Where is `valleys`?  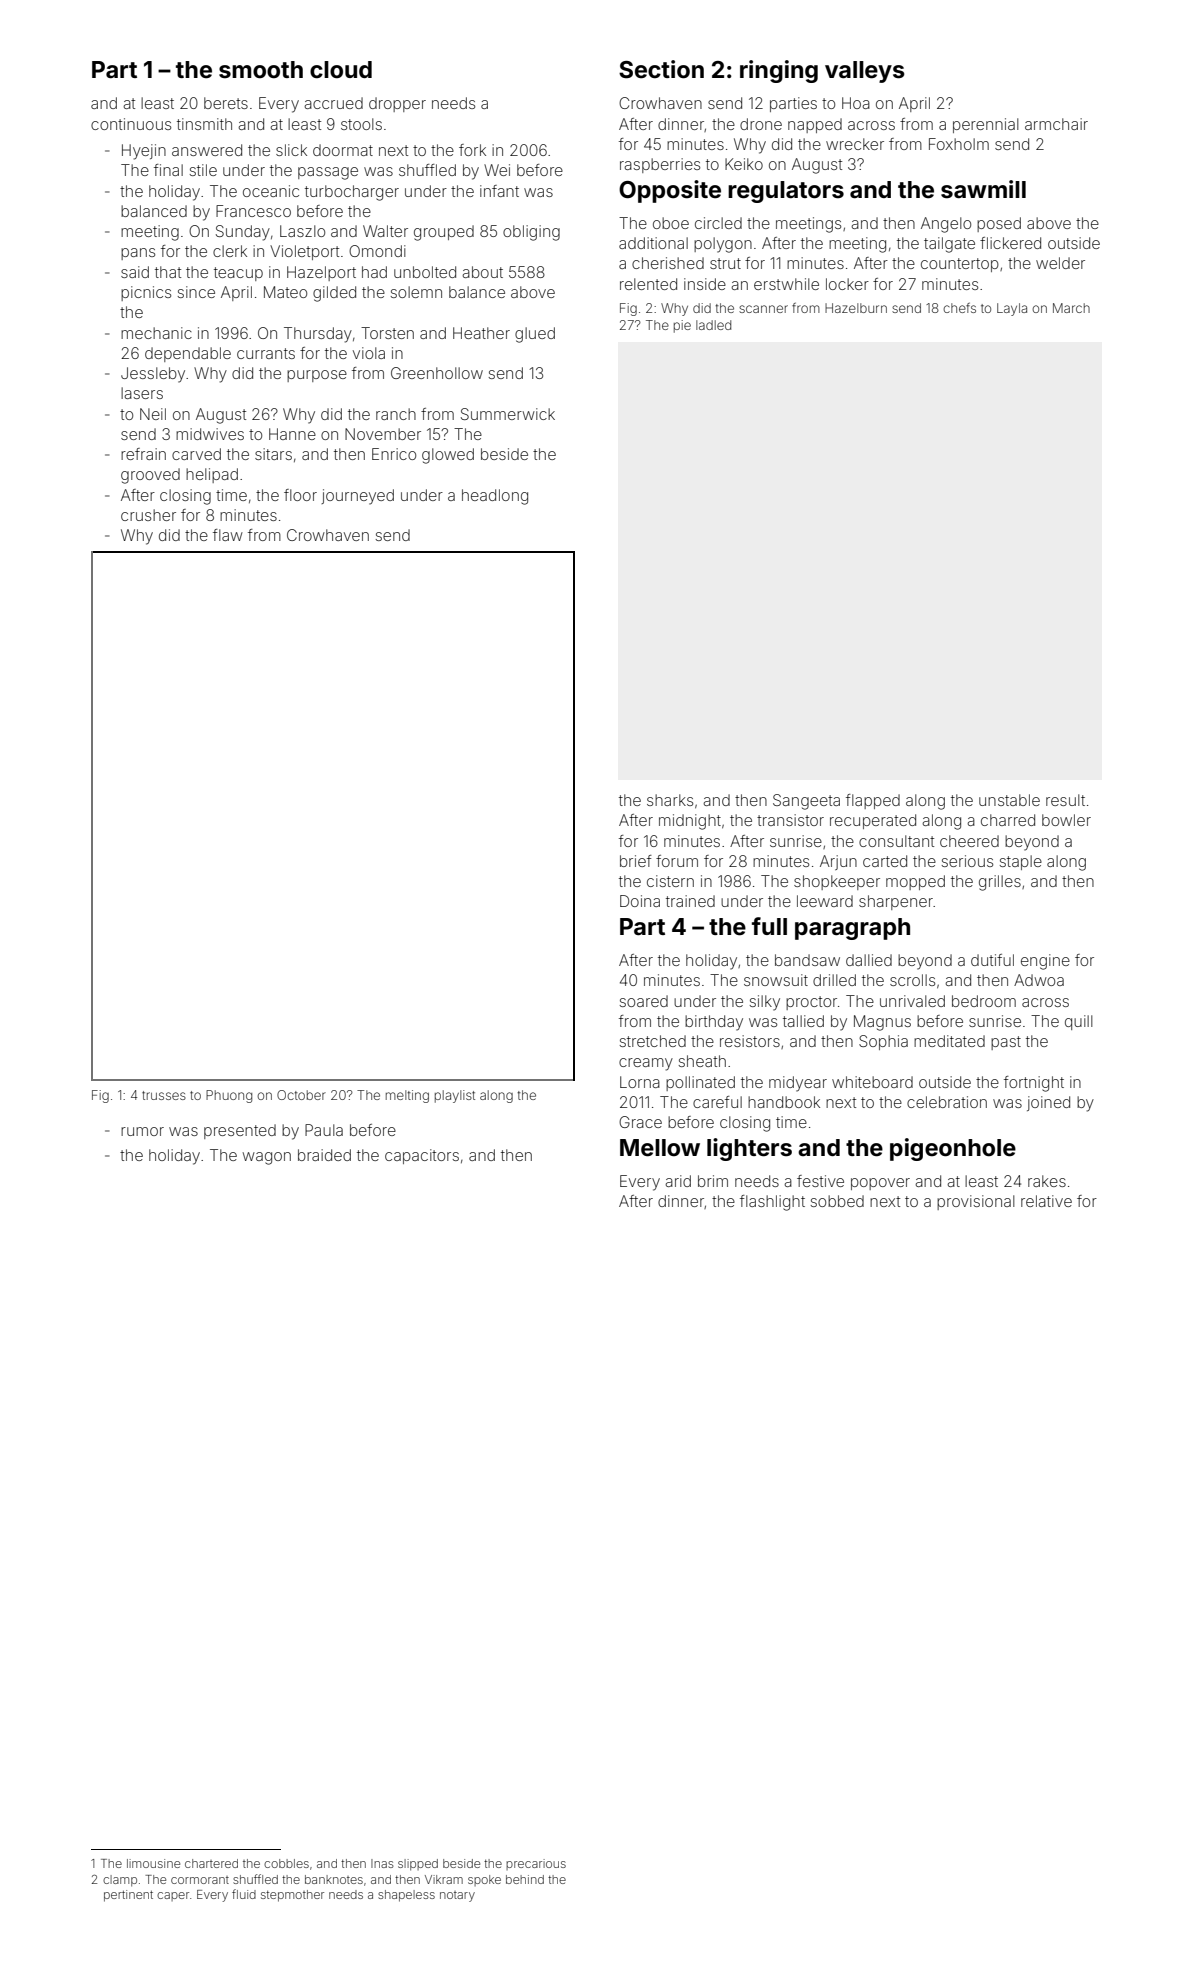
valleys is located at coordinates (865, 72).
